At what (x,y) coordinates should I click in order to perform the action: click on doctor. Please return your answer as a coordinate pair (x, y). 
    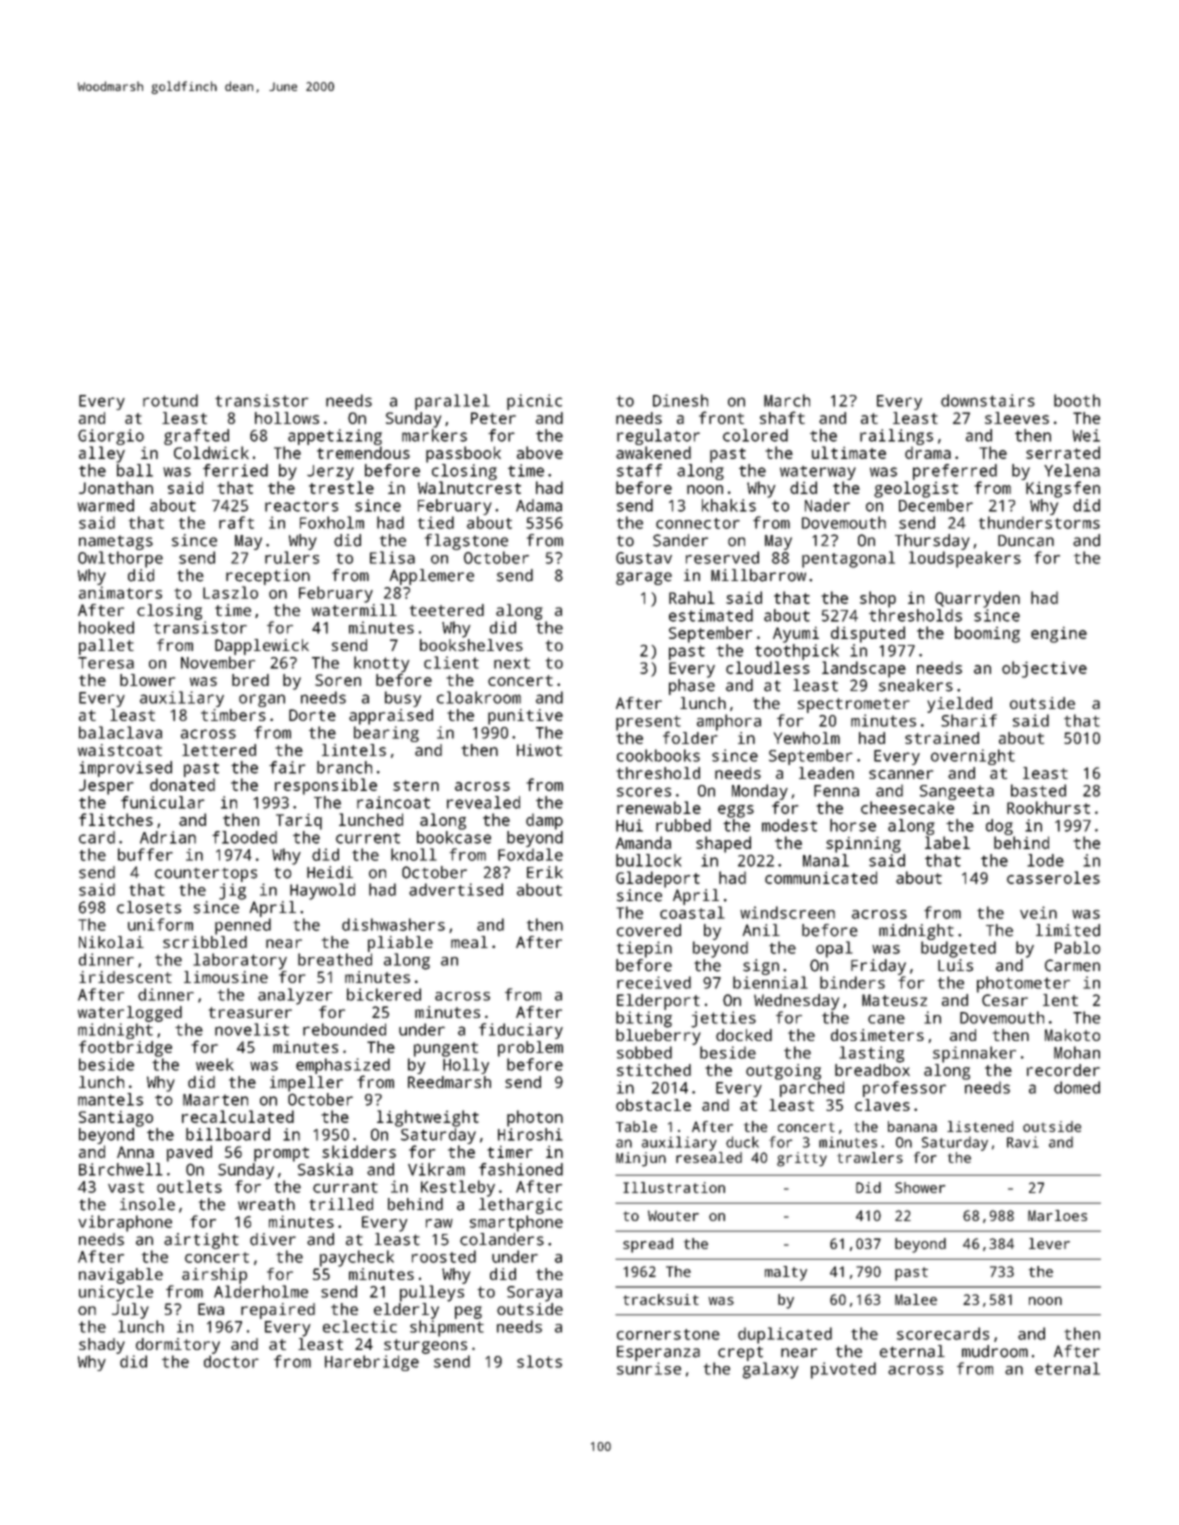
    Looking at the image, I should click on (231, 1361).
